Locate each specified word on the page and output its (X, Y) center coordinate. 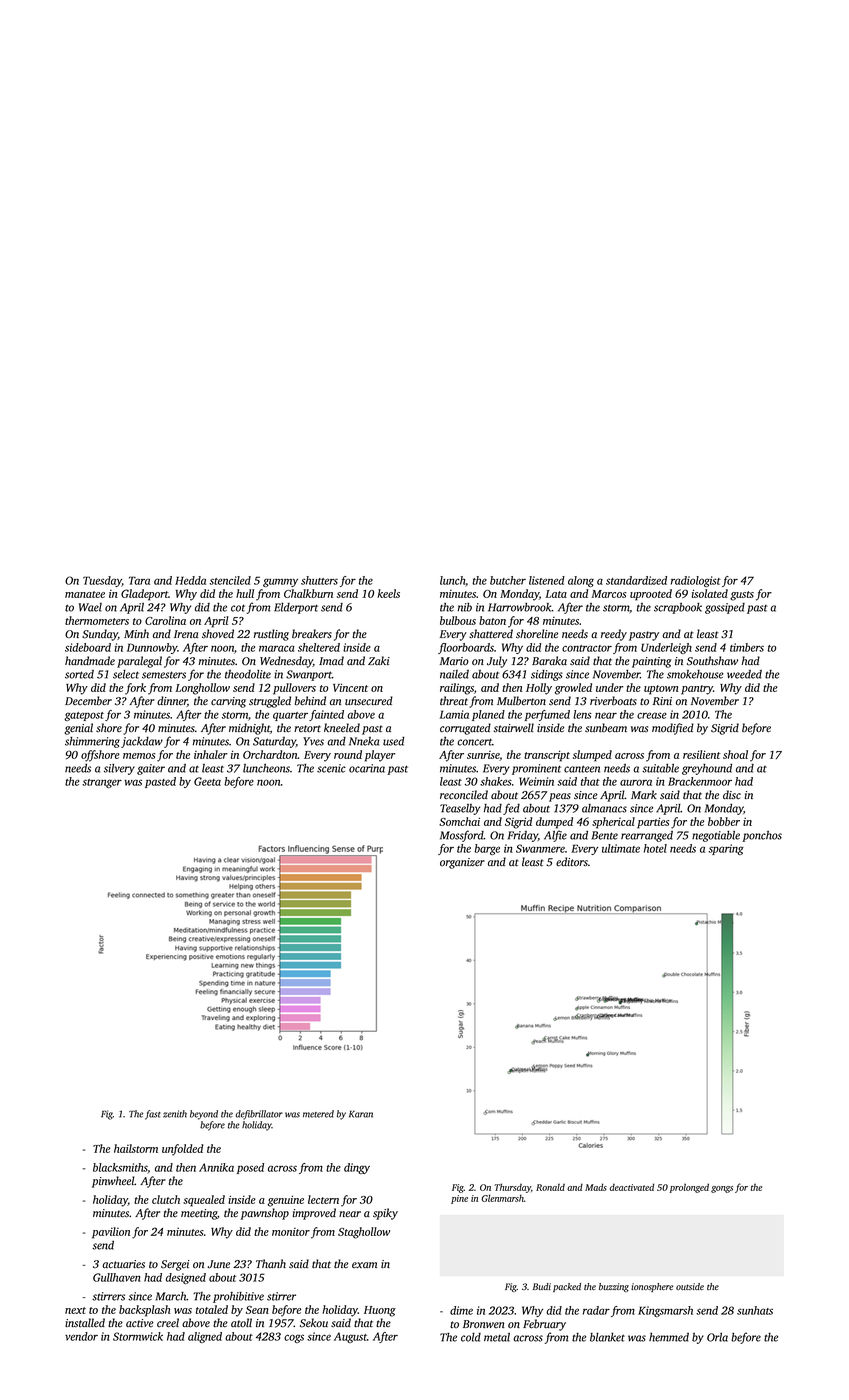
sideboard (88, 647)
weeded (744, 674)
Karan (361, 1114)
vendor (81, 1336)
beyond (204, 1115)
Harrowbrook (520, 607)
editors (572, 862)
